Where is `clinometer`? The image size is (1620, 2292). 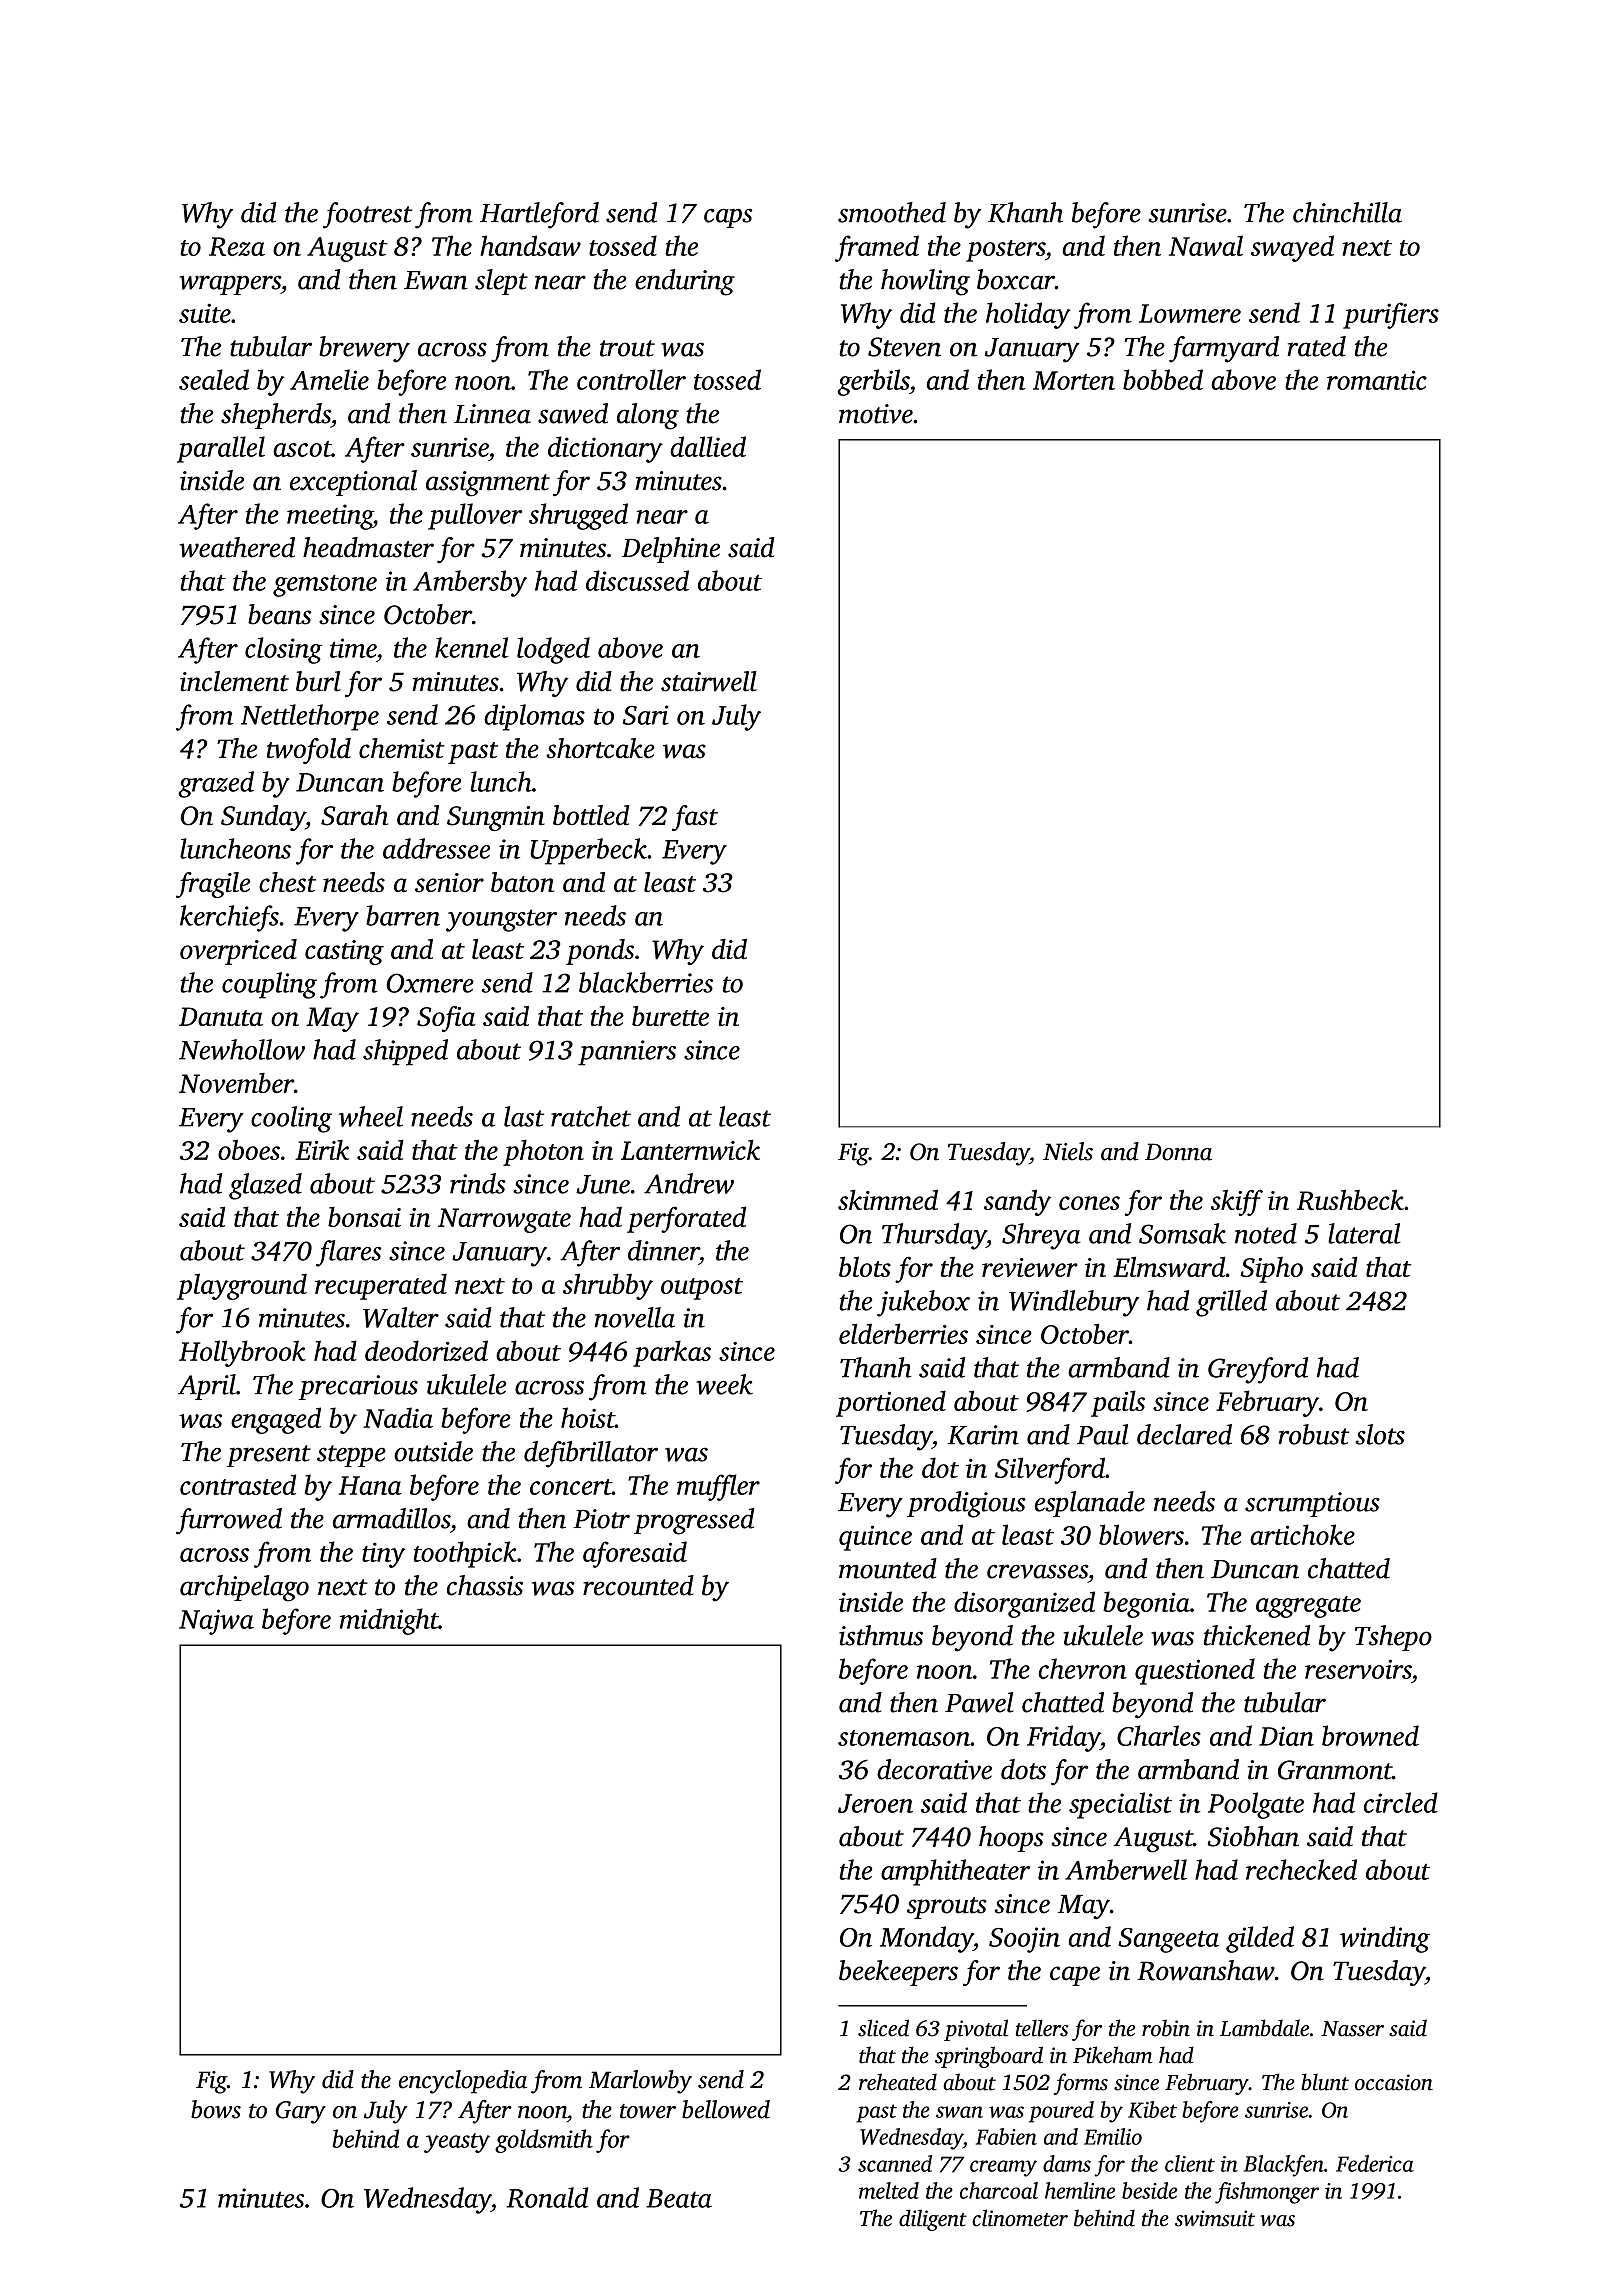
clinometer is located at coordinates (1020, 2218).
